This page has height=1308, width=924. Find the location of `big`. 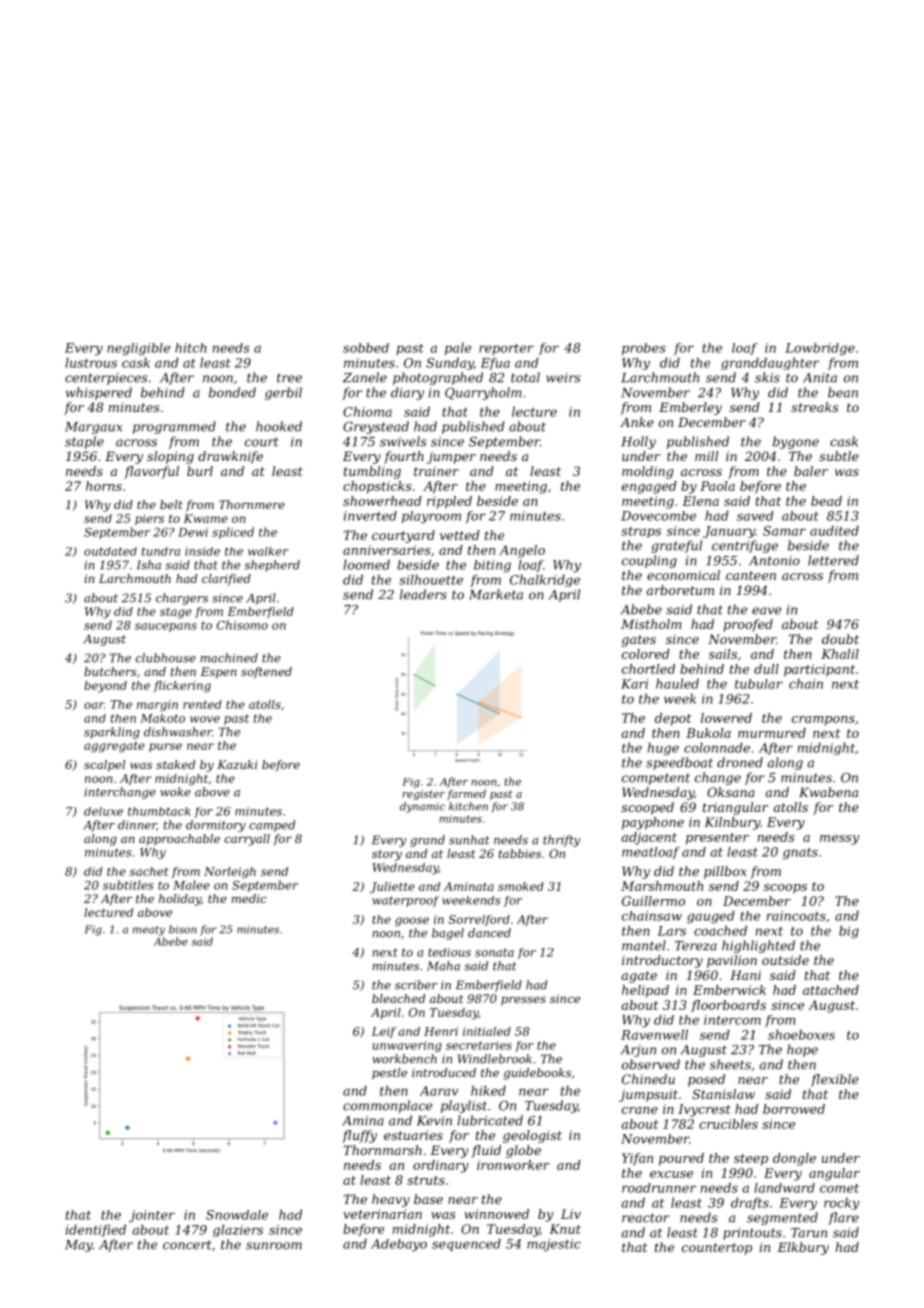

big is located at coordinates (849, 932).
